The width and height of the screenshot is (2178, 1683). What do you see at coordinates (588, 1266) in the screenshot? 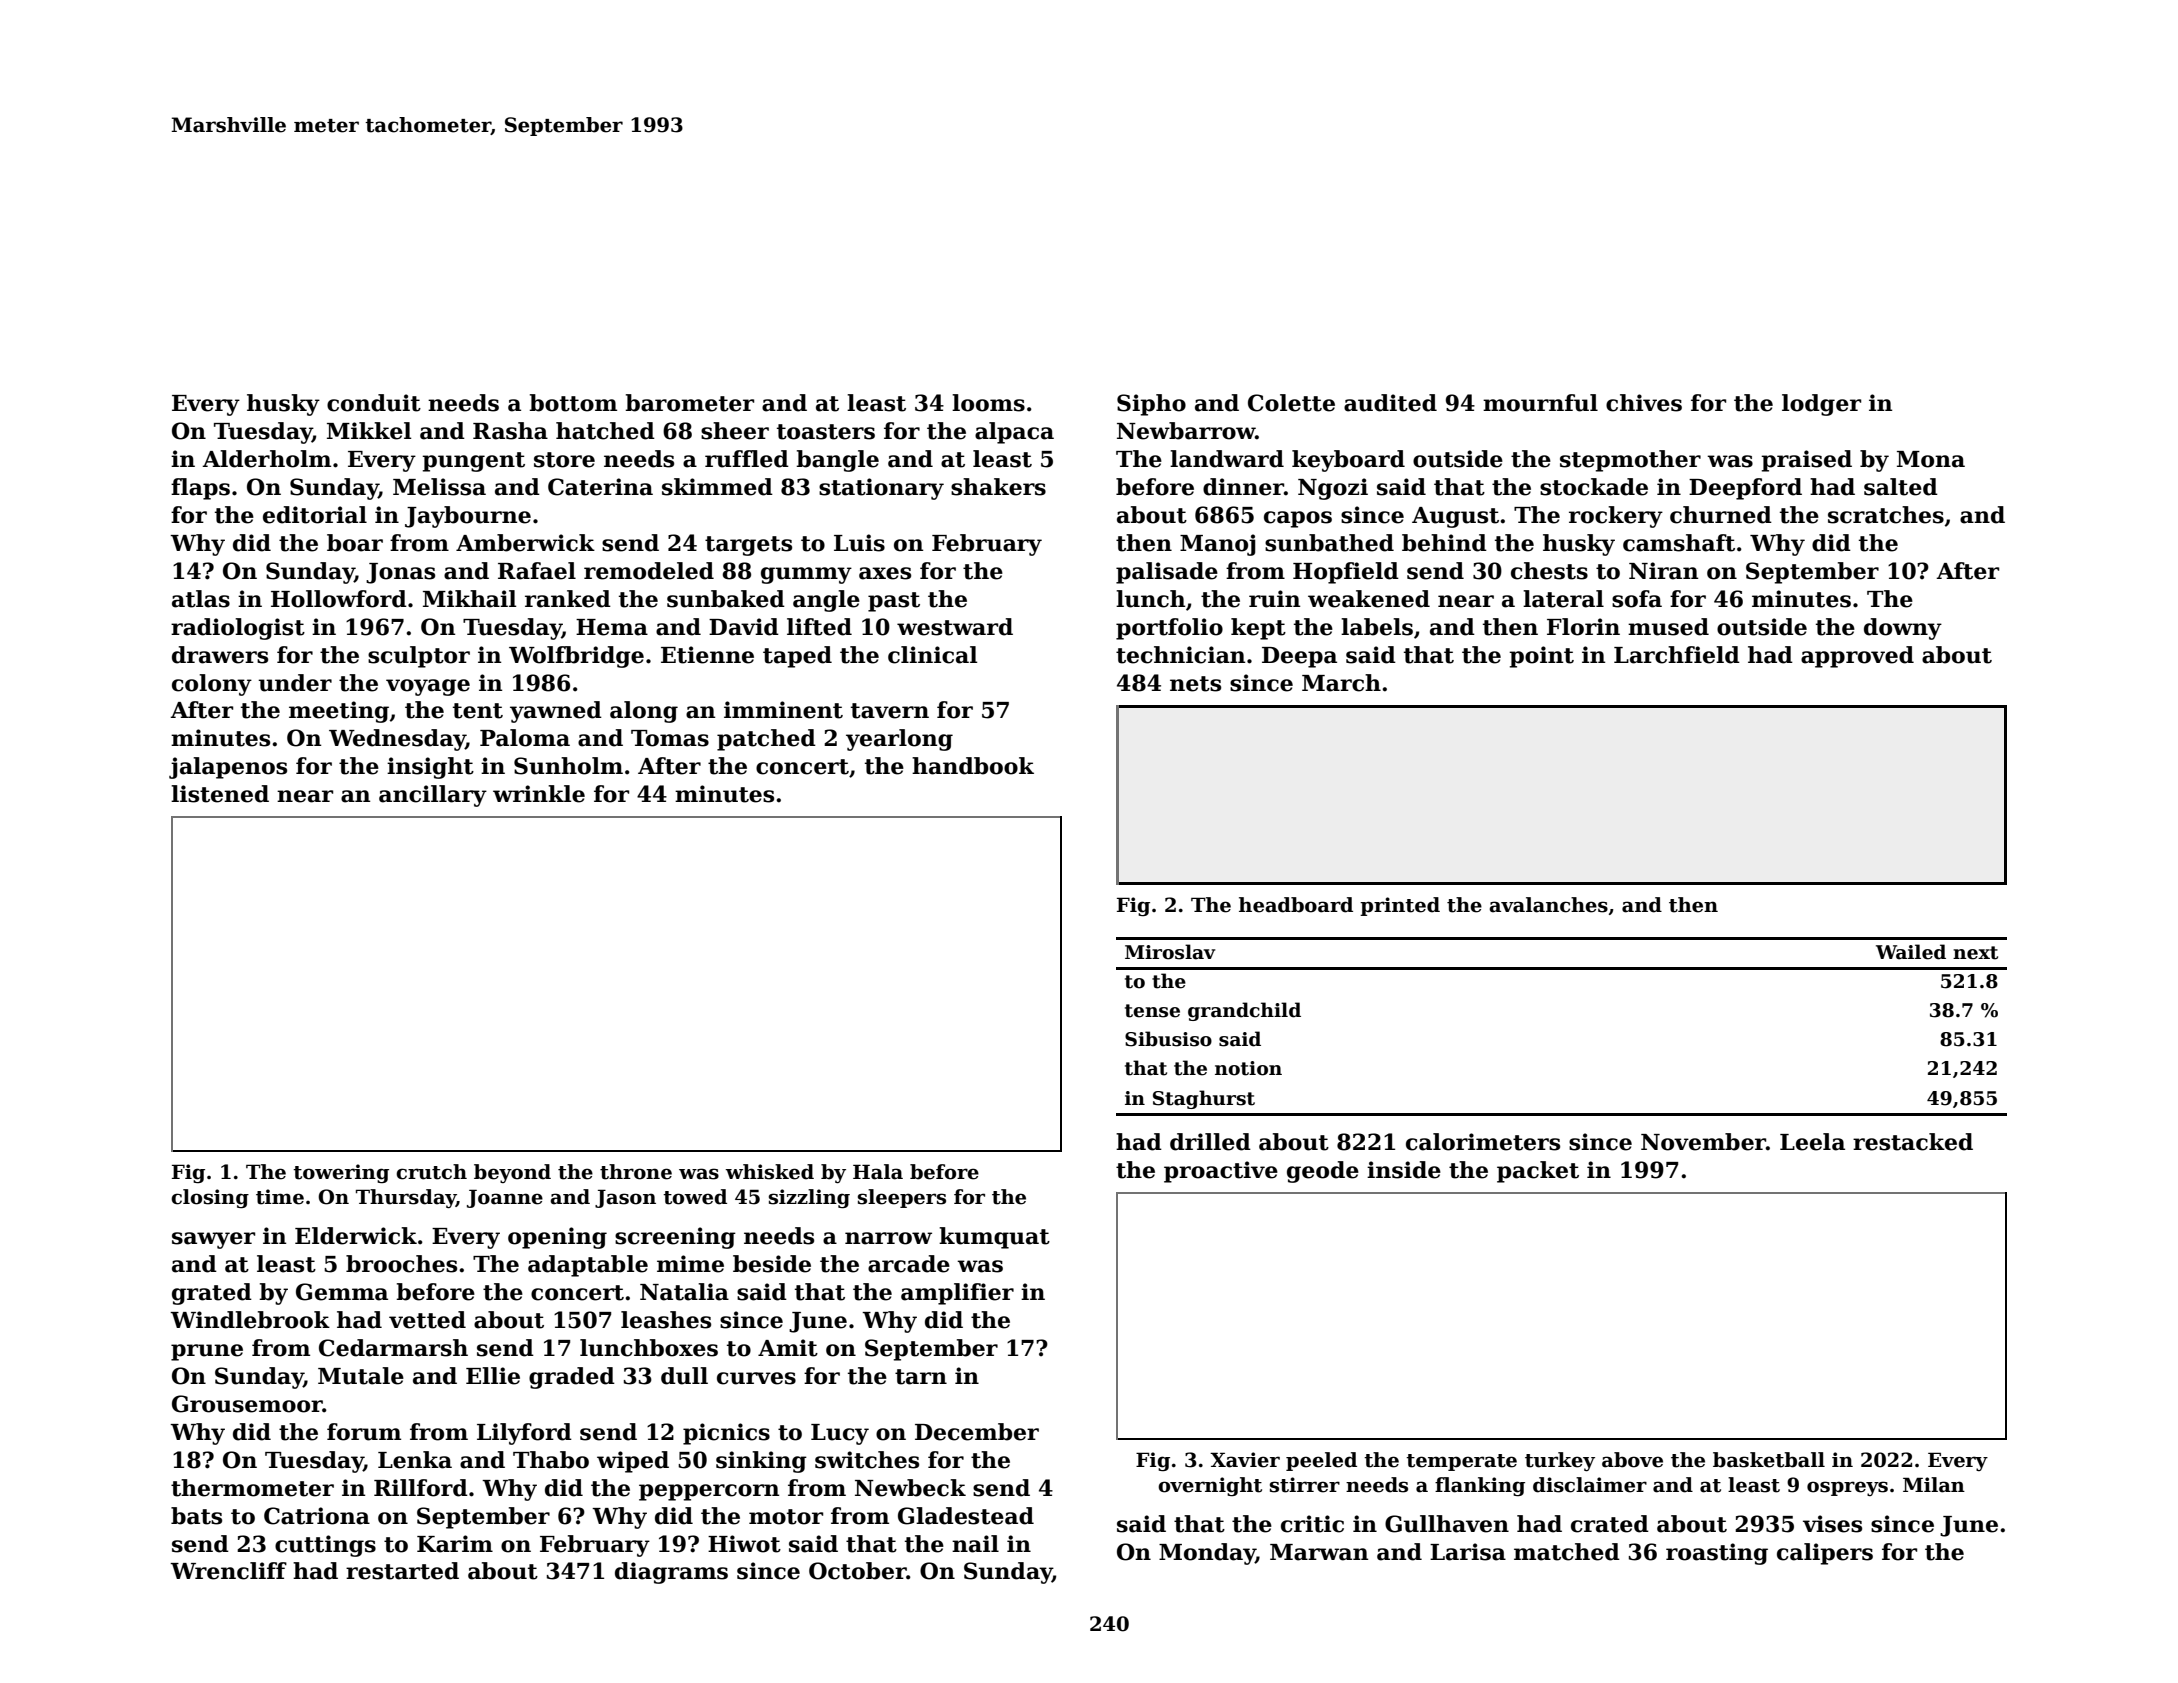
I see `adaptable` at bounding box center [588, 1266].
